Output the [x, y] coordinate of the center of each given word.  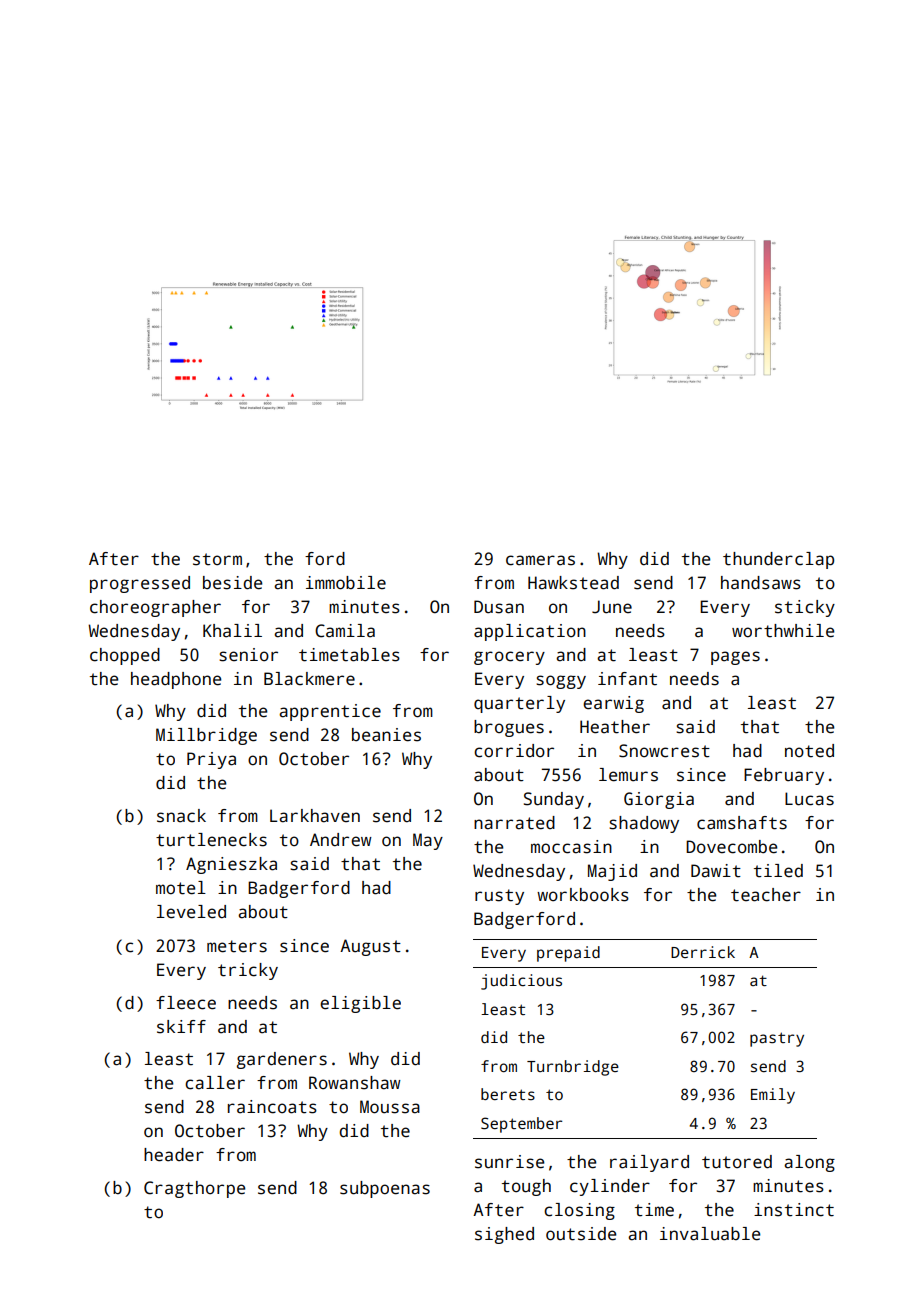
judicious [521, 982]
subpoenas [385, 1189]
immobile [346, 583]
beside [232, 583]
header [174, 1155]
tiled [778, 871]
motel [181, 888]
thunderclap [778, 560]
